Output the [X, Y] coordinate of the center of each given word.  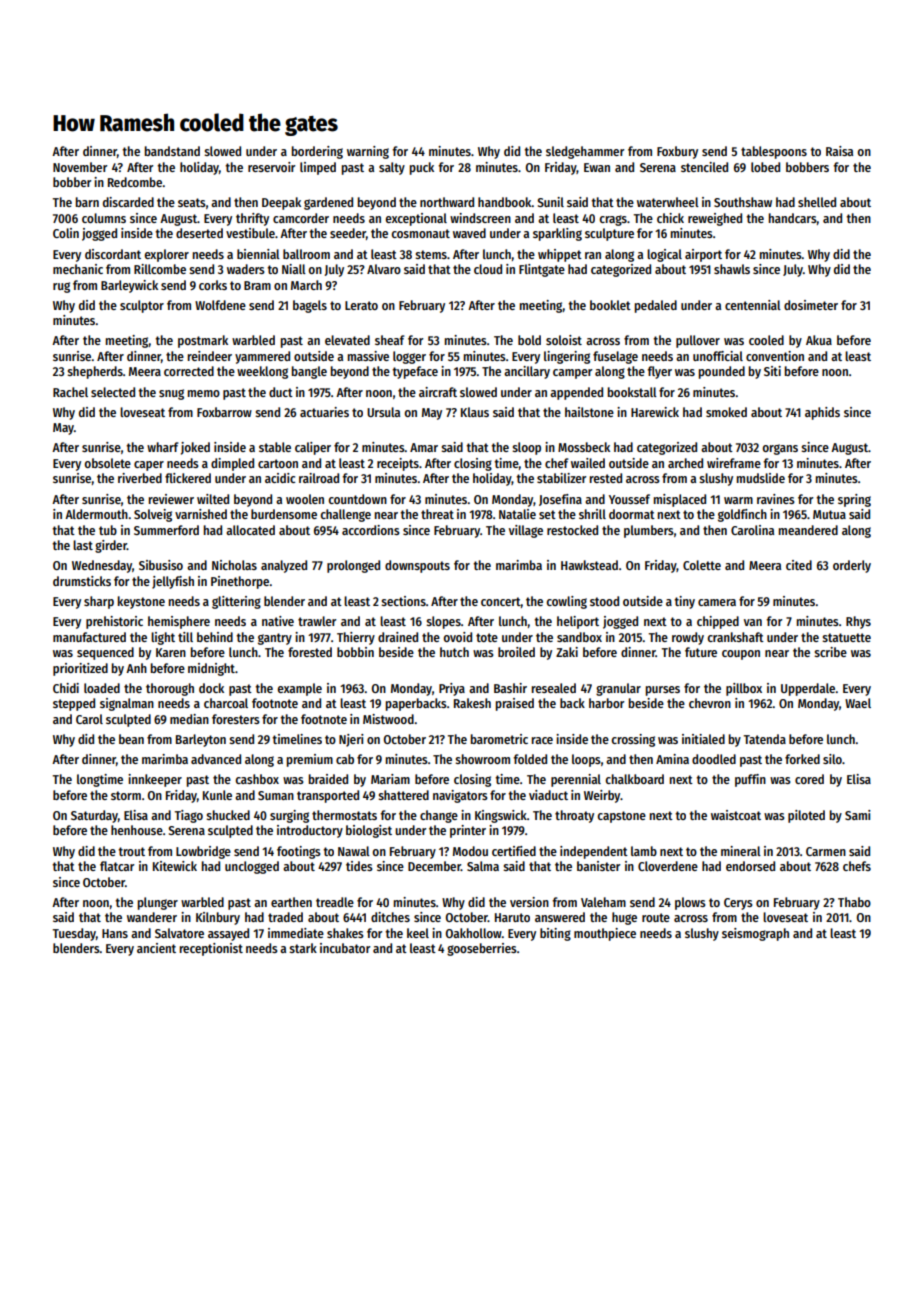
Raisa [839, 151]
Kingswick [501, 816]
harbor [606, 703]
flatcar [117, 866]
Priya [452, 689]
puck [422, 168]
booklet [610, 305]
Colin [66, 233]
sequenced [105, 653]
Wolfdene [220, 305]
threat [437, 514]
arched [685, 463]
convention [775, 356]
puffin [750, 780]
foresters [236, 719]
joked [195, 448]
